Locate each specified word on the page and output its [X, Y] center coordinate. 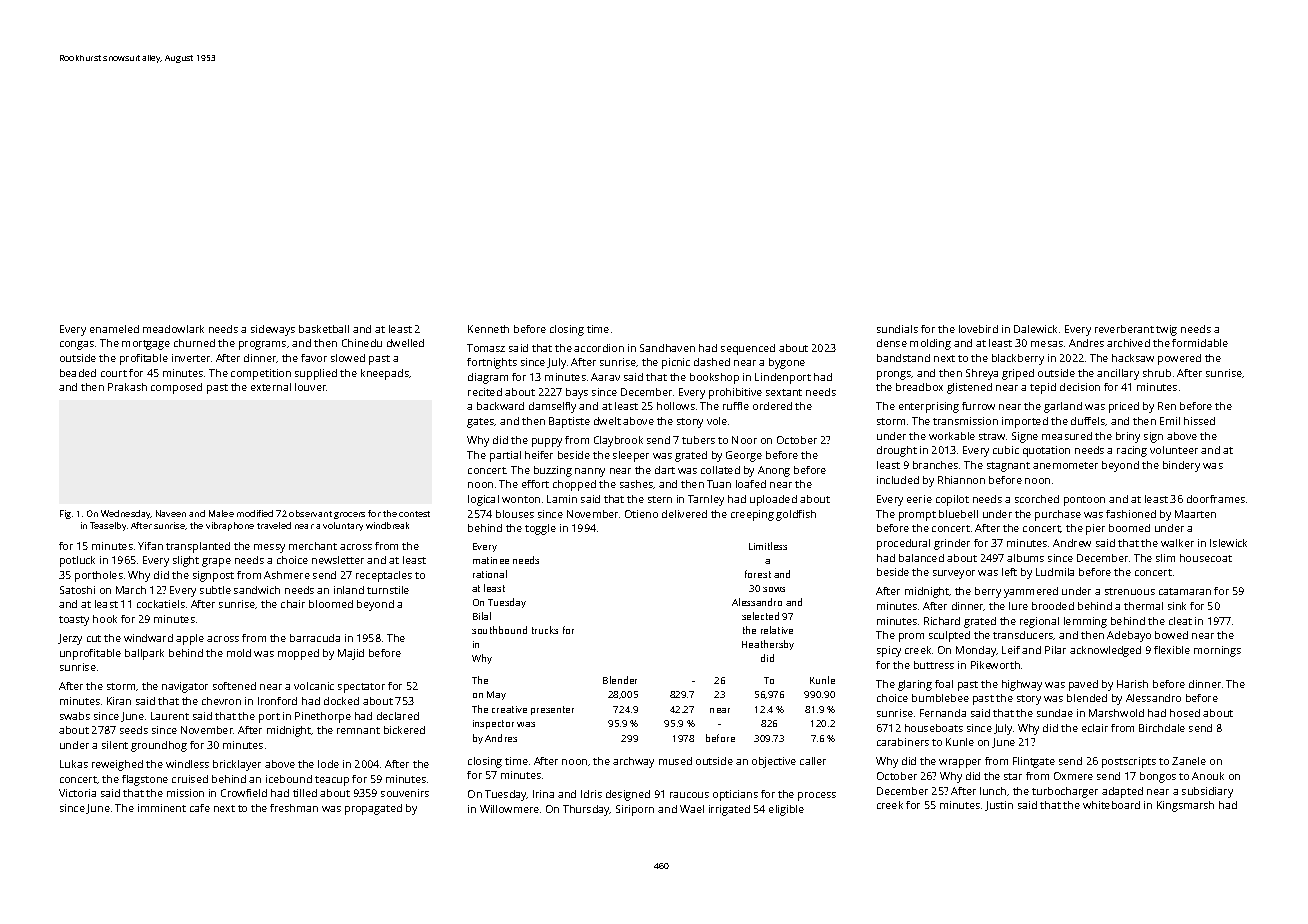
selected [760, 616]
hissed [1199, 421]
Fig [65, 514]
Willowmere [509, 809]
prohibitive [735, 393]
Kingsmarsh [1185, 806]
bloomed [331, 604]
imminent [162, 808]
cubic [1006, 450]
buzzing [553, 471]
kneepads [385, 374]
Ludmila [1055, 572]
